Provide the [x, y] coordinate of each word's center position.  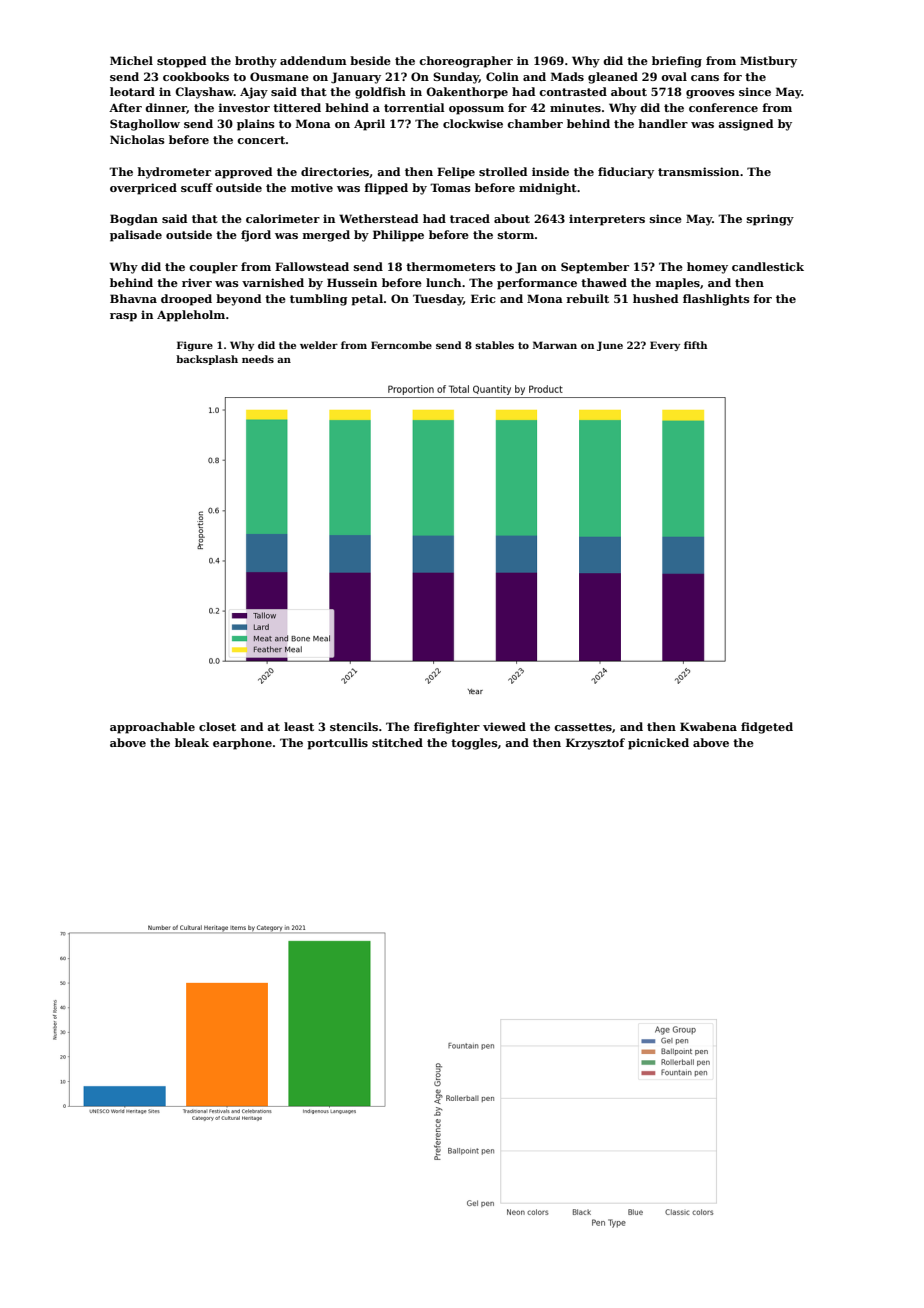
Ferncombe [401, 345]
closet [217, 726]
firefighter [447, 728]
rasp [123, 317]
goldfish [380, 93]
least [299, 726]
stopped [181, 62]
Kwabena [708, 726]
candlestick [768, 266]
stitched [397, 742]
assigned [745, 125]
